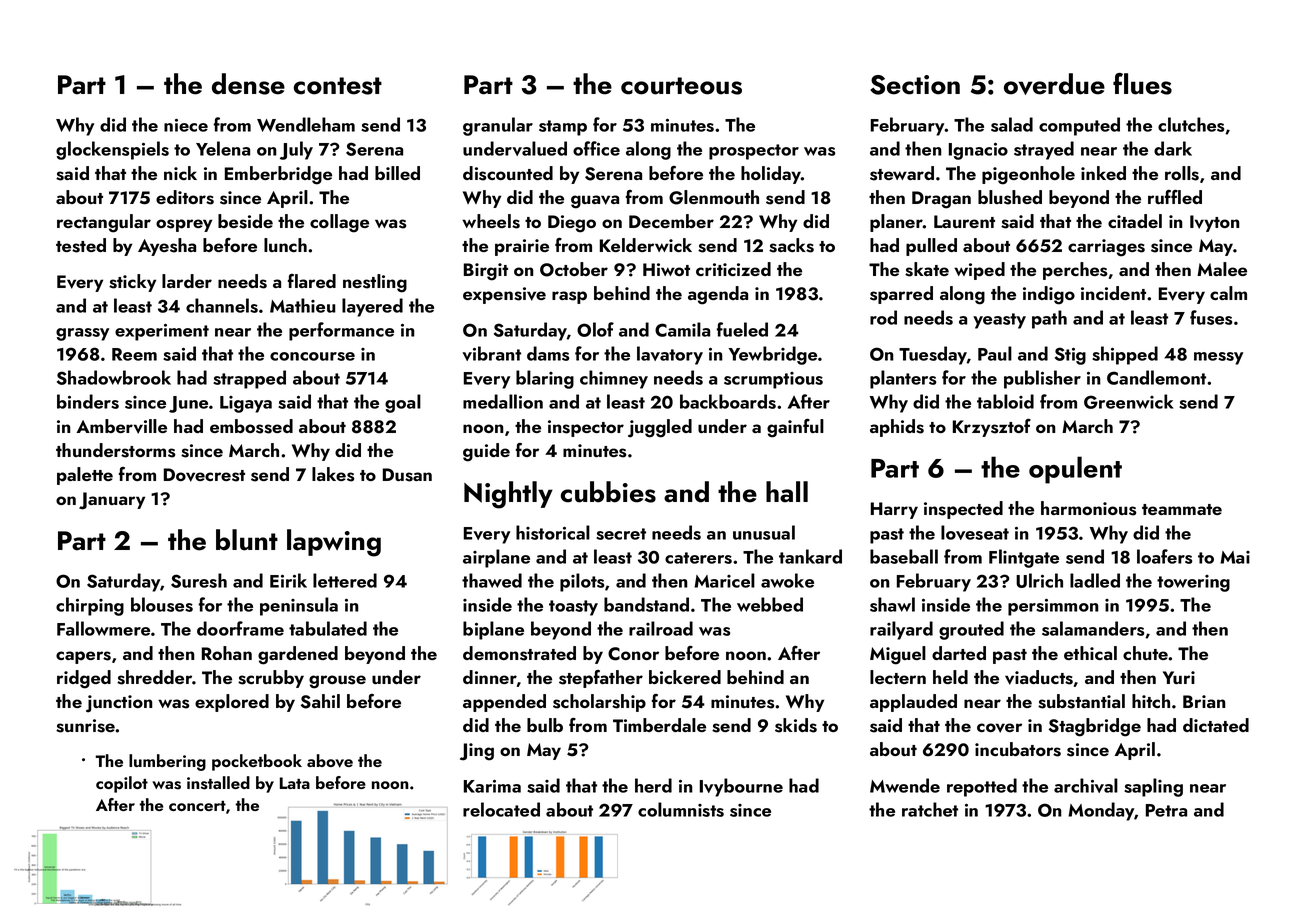 This document has height=924, width=1308. What do you see at coordinates (397, 173) in the document?
I see `billed` at bounding box center [397, 173].
